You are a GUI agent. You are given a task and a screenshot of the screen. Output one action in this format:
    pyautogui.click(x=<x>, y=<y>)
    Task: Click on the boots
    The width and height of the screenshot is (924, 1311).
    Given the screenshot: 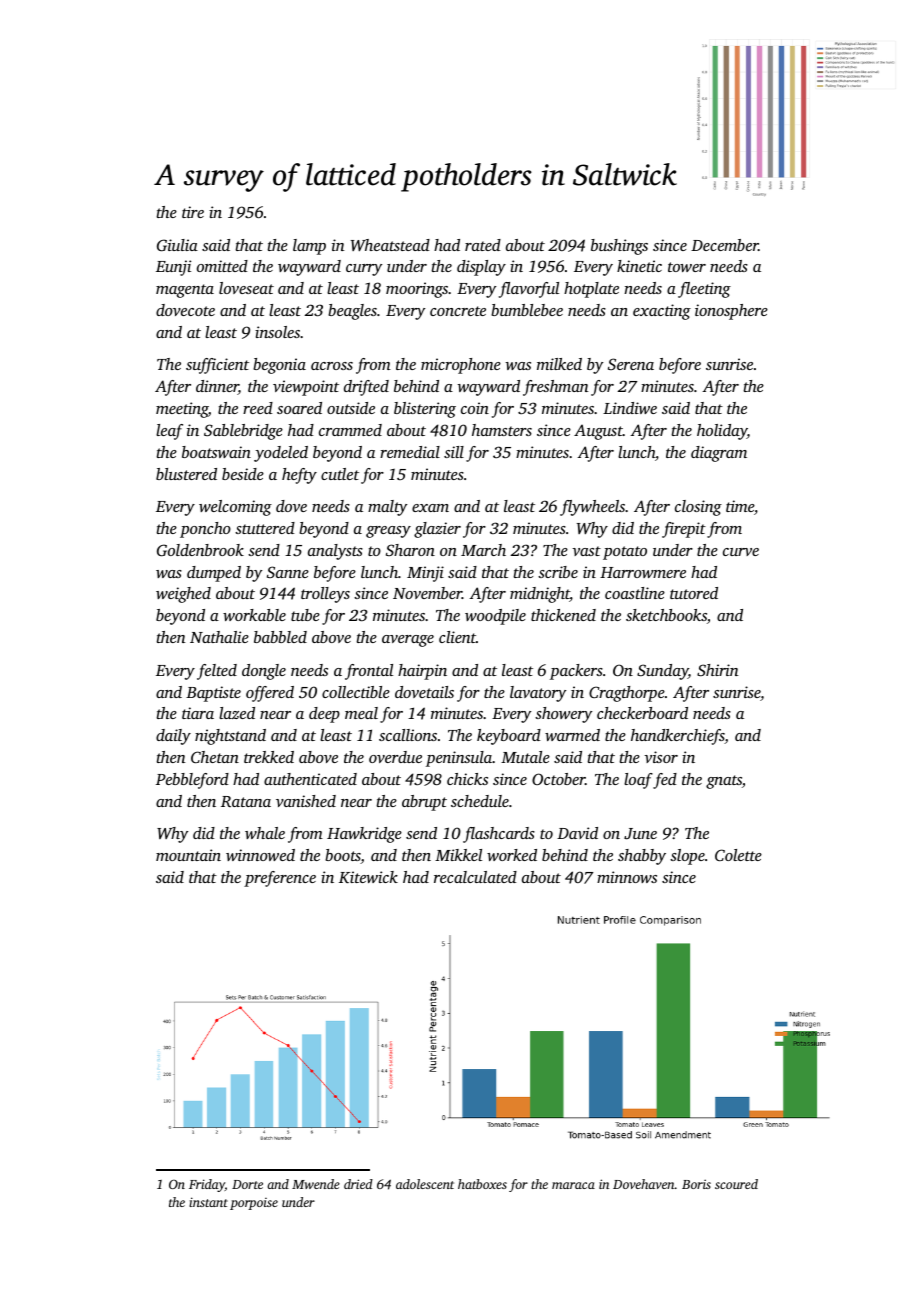 What is the action you would take?
    pyautogui.click(x=343, y=856)
